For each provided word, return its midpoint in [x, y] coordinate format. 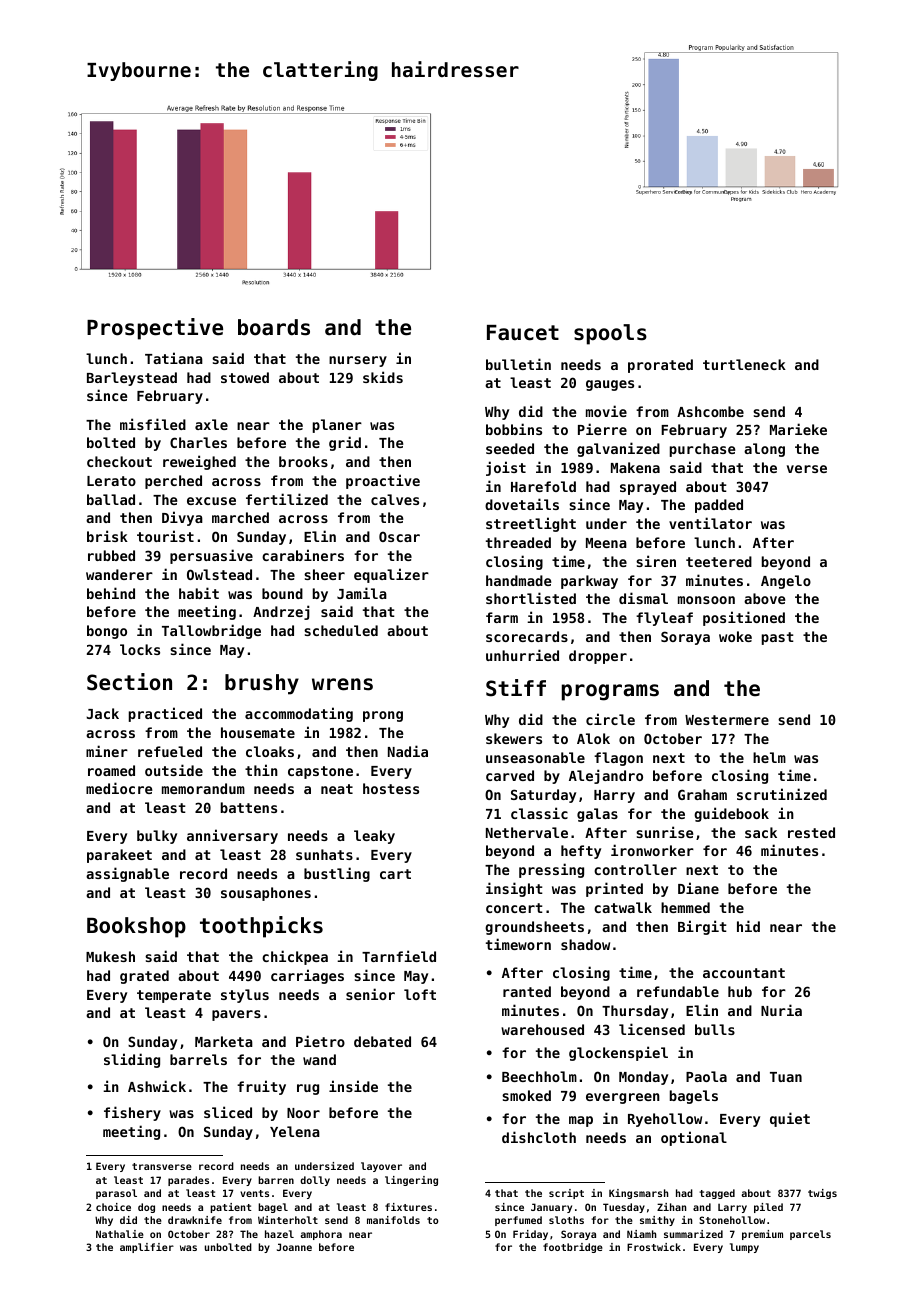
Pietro [320, 1041]
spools [610, 334]
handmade [519, 580]
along [764, 450]
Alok [593, 738]
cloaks [270, 751]
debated [382, 1041]
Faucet [523, 333]
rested [811, 832]
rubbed [111, 555]
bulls [715, 1029]
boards [274, 327]
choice [113, 1207]
